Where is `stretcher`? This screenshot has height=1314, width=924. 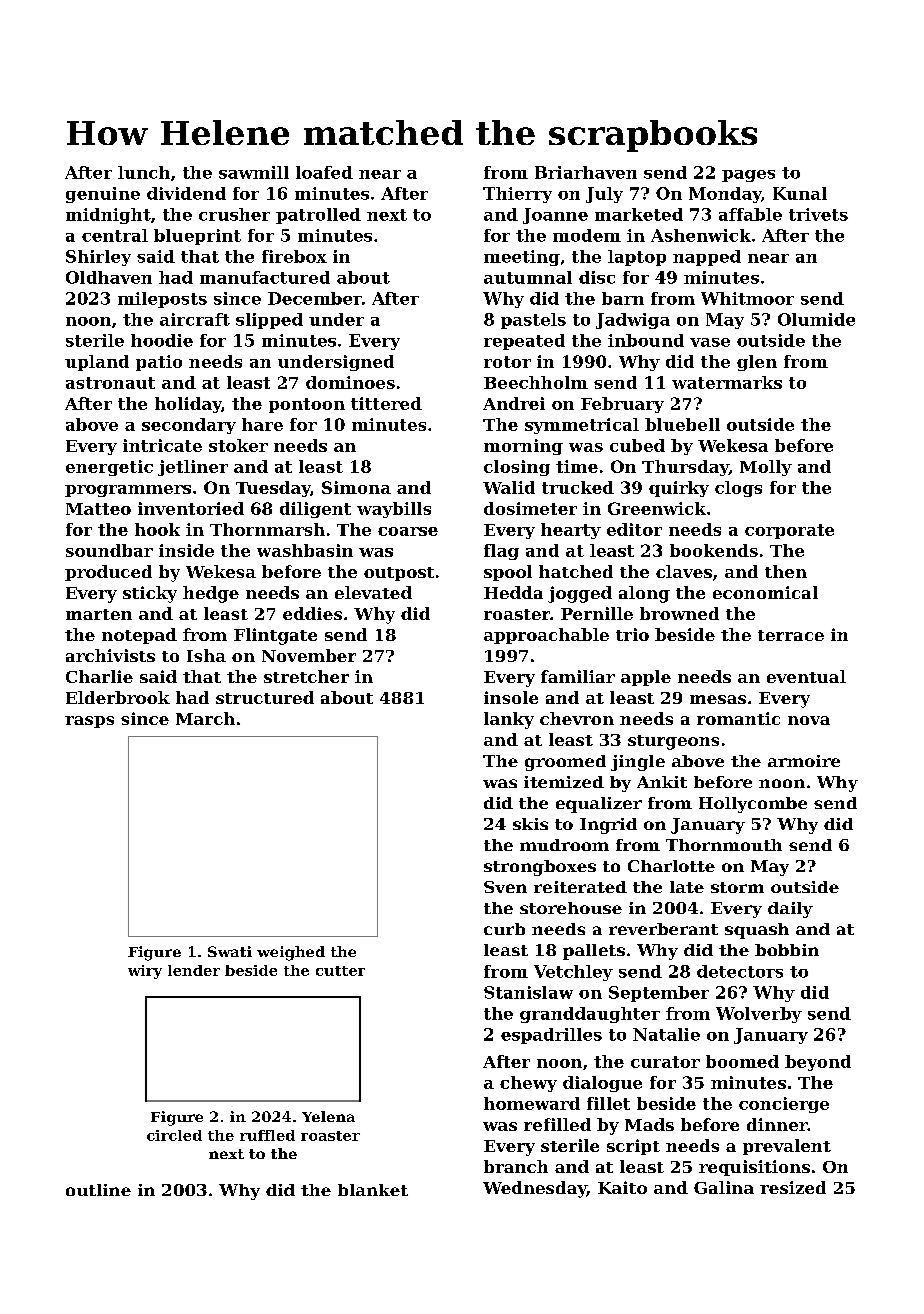 stretcher is located at coordinates (306, 676).
